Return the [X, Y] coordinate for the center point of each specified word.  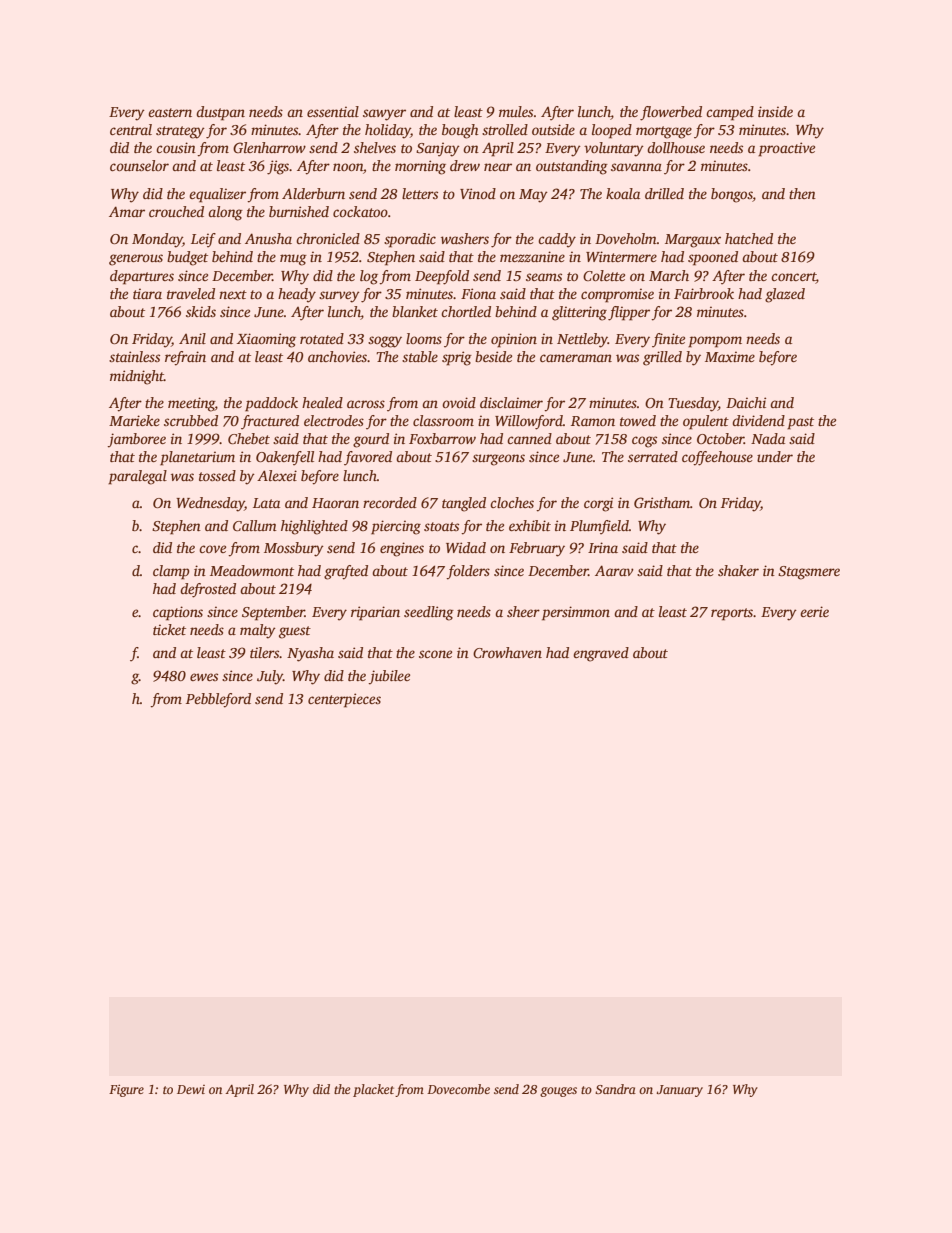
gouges [558, 1092]
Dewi [191, 1089]
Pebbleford [218, 700]
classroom [443, 420]
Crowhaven [507, 652]
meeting [191, 404]
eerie [814, 611]
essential [333, 111]
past [800, 423]
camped [730, 113]
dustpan [220, 113]
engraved [601, 654]
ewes [204, 677]
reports [732, 614]
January [679, 1091]
